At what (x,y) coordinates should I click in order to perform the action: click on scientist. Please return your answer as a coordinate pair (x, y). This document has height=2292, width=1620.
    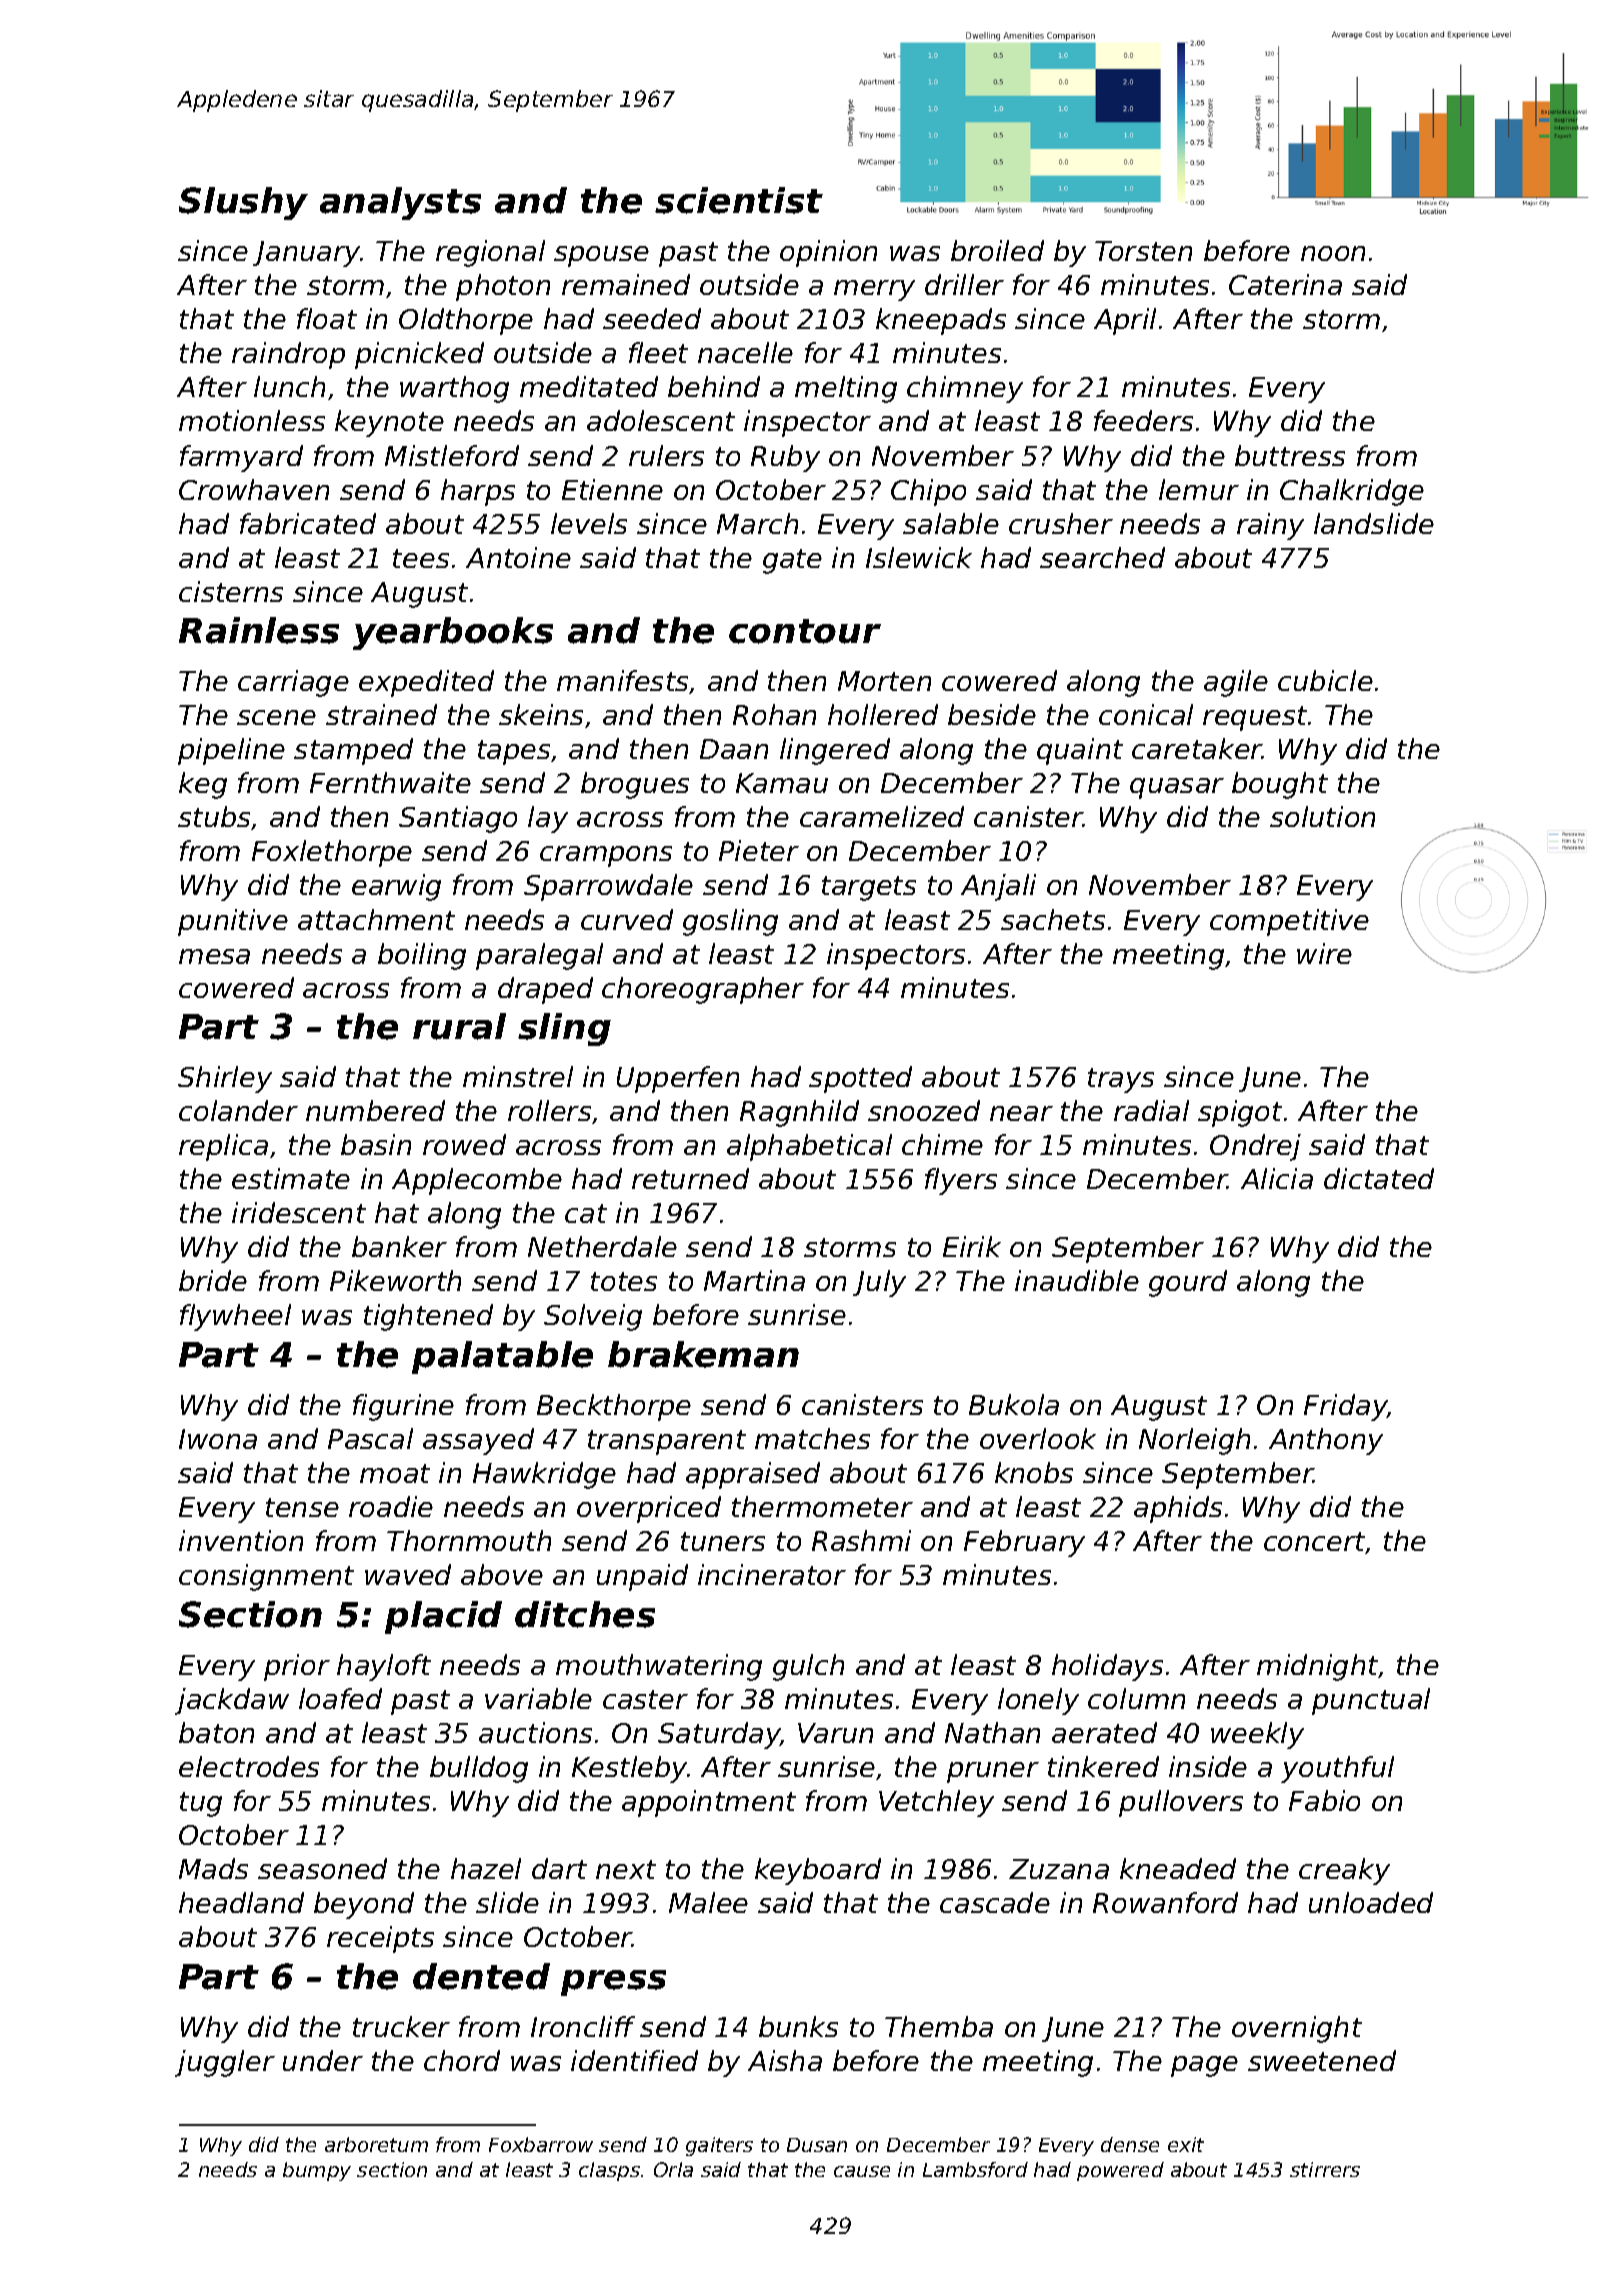
    Looking at the image, I should click on (739, 200).
